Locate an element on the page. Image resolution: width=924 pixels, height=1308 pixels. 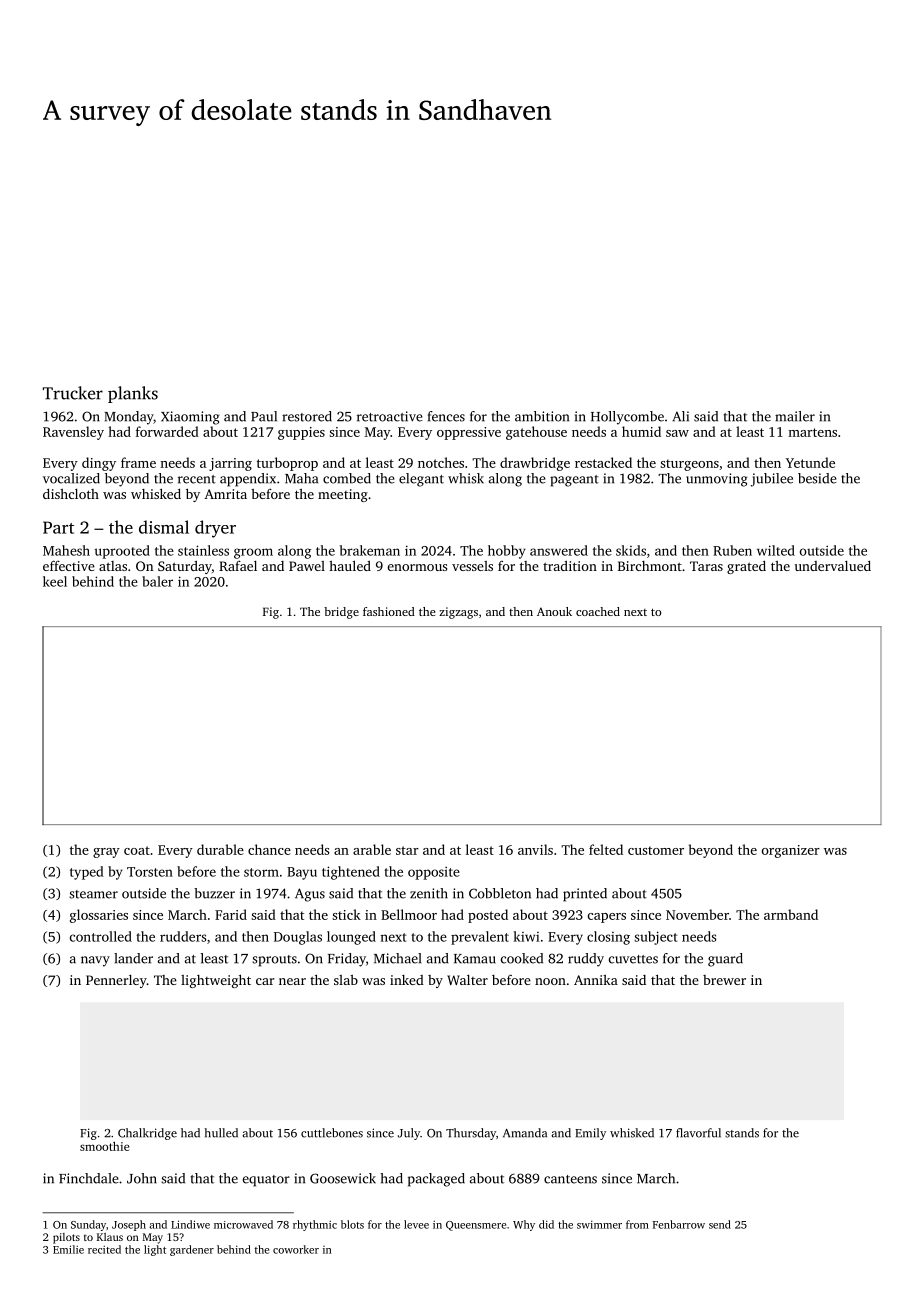
planks is located at coordinates (133, 394).
